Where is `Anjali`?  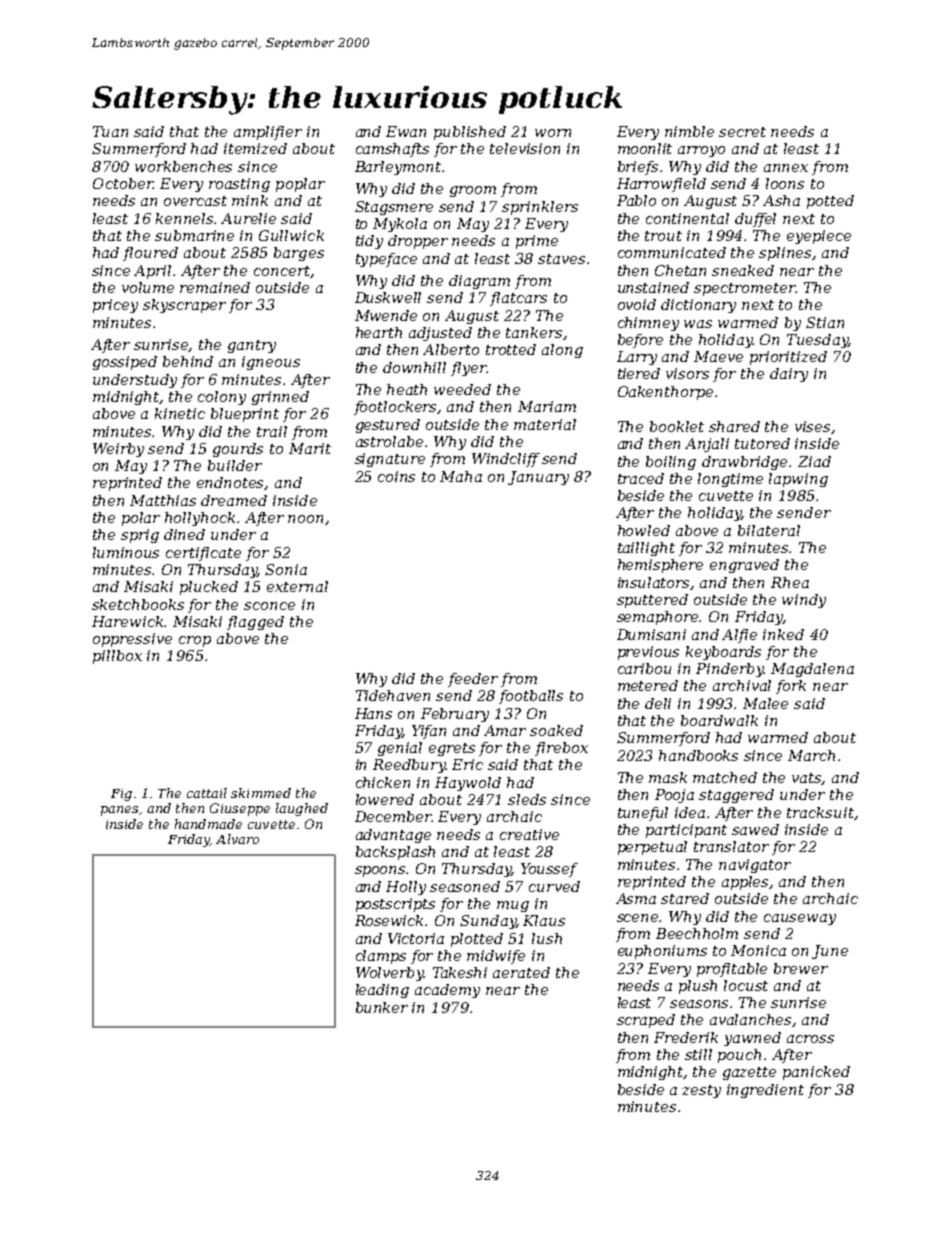
Anjali is located at coordinates (707, 445).
